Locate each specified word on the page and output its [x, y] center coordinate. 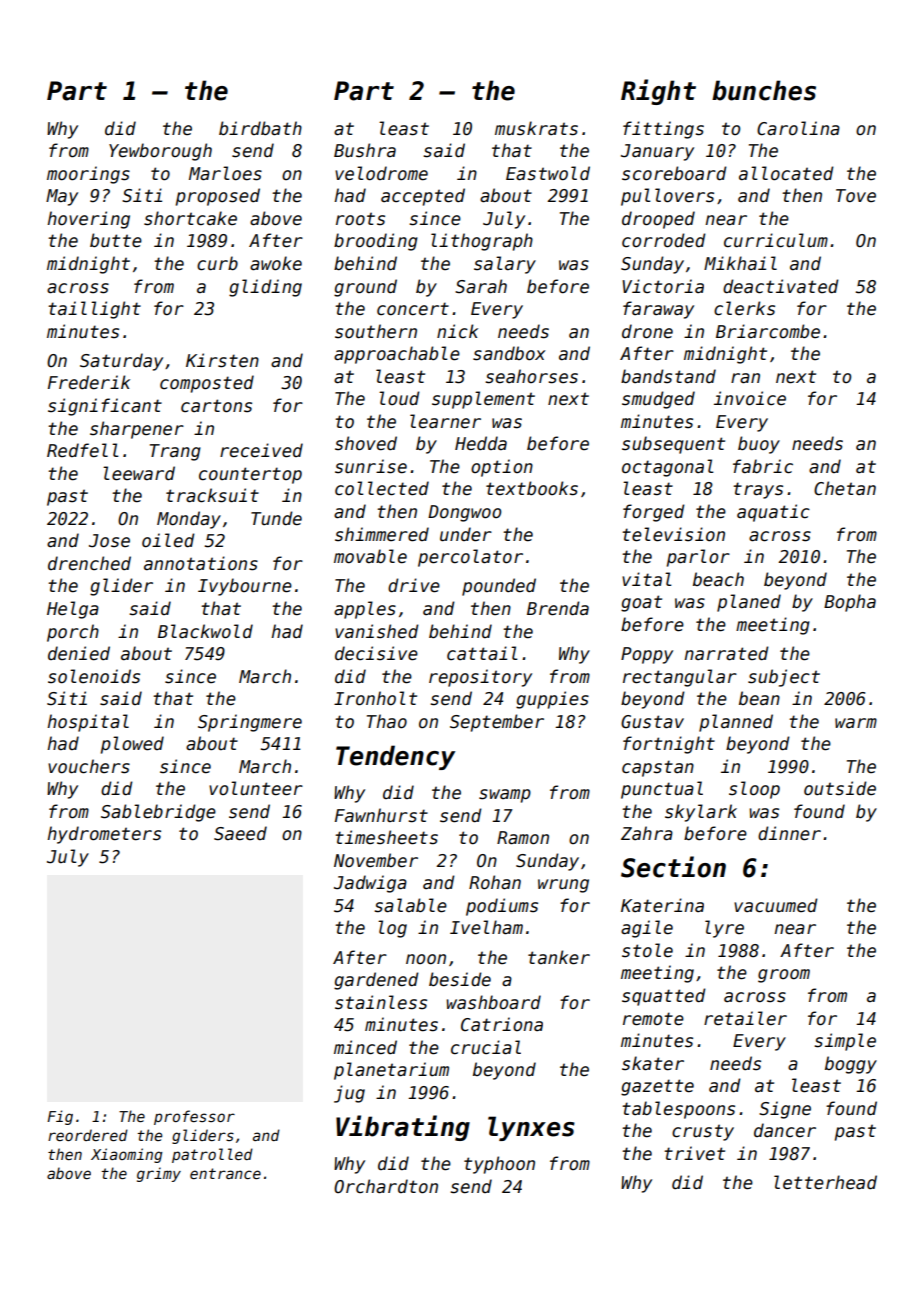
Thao [387, 721]
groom [784, 976]
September [497, 723]
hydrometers [104, 835]
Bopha [850, 603]
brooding [376, 242]
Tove [856, 196]
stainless [381, 1002]
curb [217, 263]
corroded [664, 240]
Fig [60, 1117]
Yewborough [160, 152]
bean [759, 698]
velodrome [381, 173]
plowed [132, 745]
